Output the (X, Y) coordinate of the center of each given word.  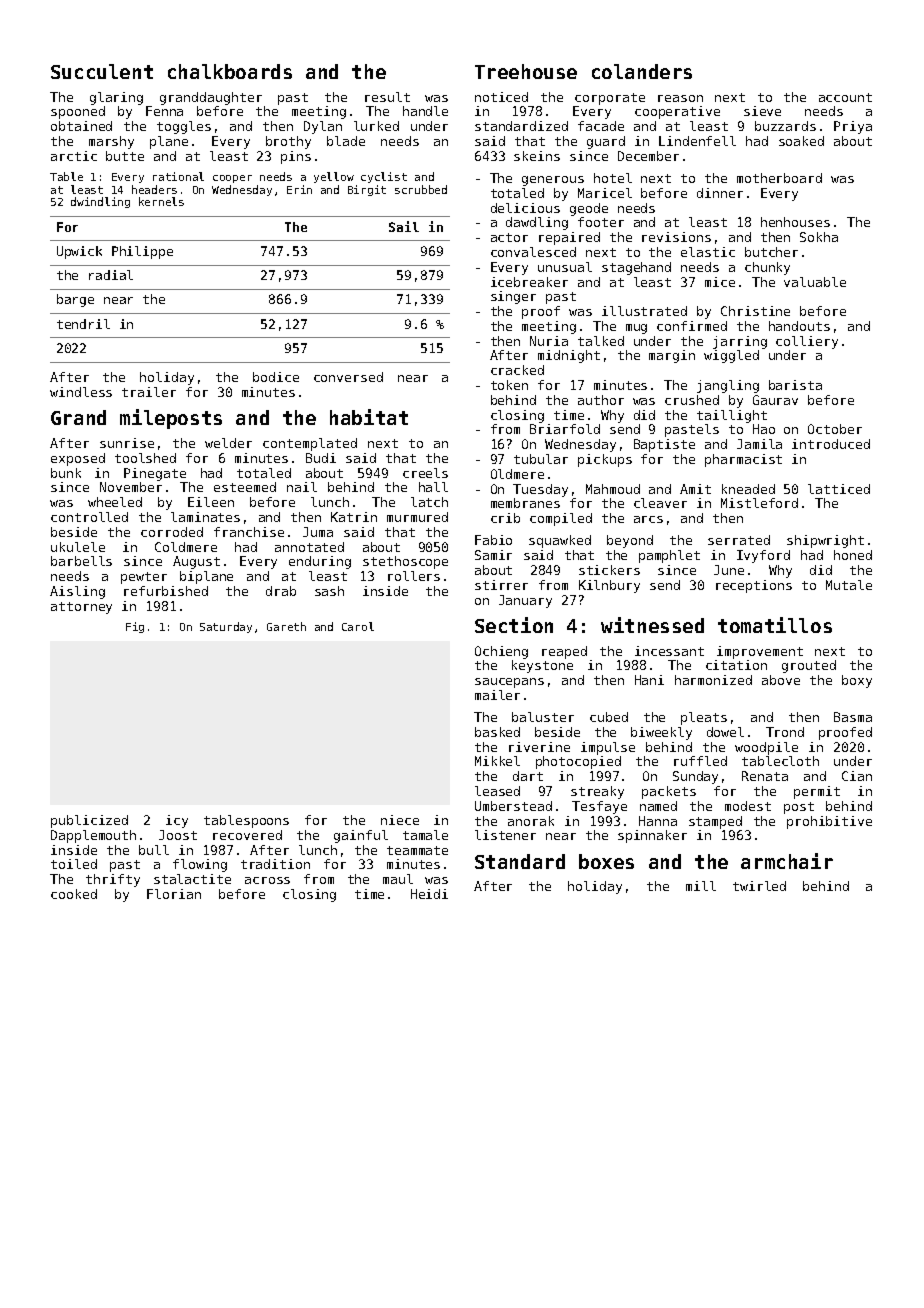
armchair (787, 861)
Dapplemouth (93, 836)
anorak (531, 821)
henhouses (795, 222)
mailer (497, 695)
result (387, 97)
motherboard (779, 178)
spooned (78, 112)
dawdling (537, 223)
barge (75, 300)
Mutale (849, 585)
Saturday (226, 627)
